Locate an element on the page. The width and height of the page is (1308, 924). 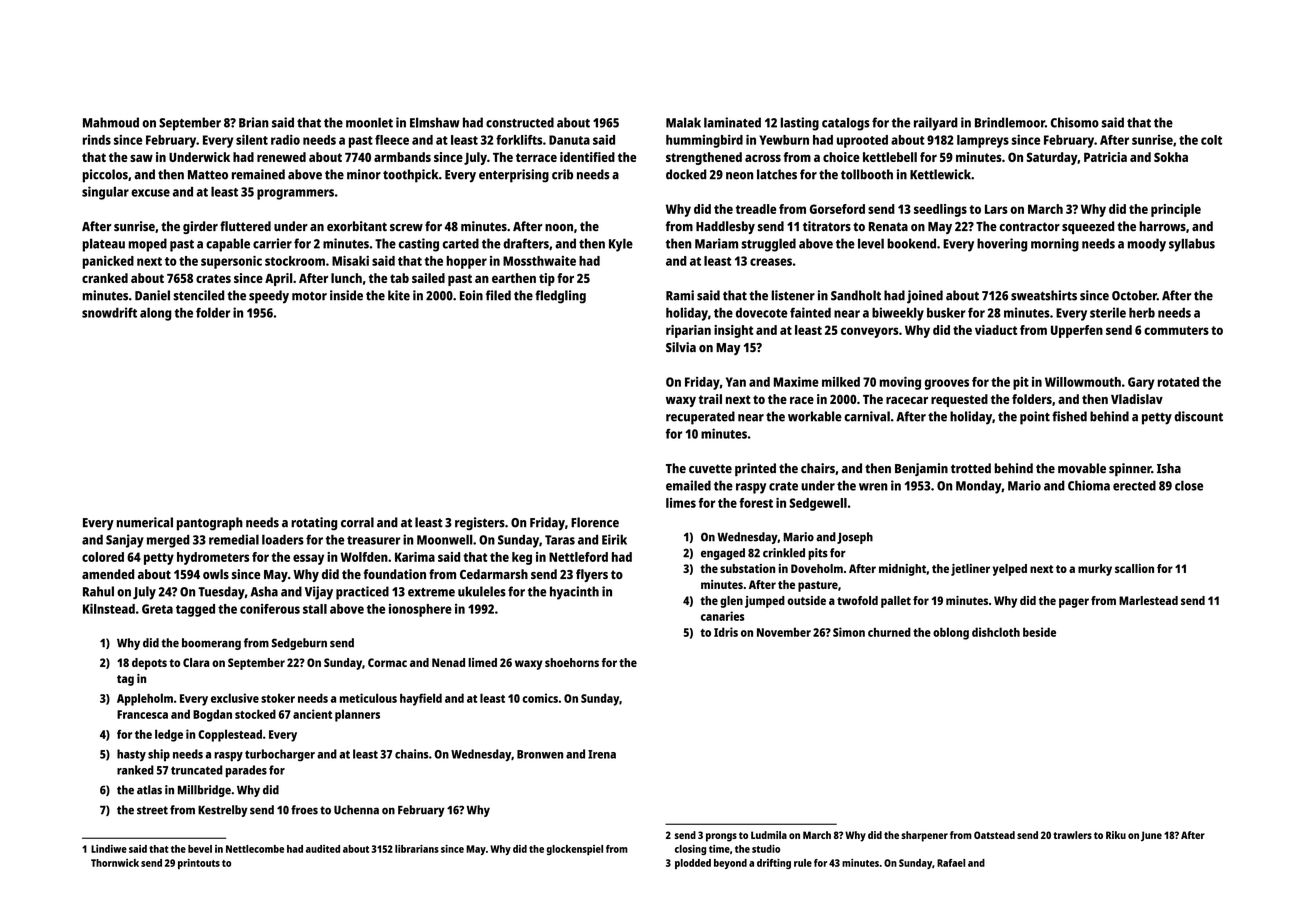
rotated is located at coordinates (1178, 382).
